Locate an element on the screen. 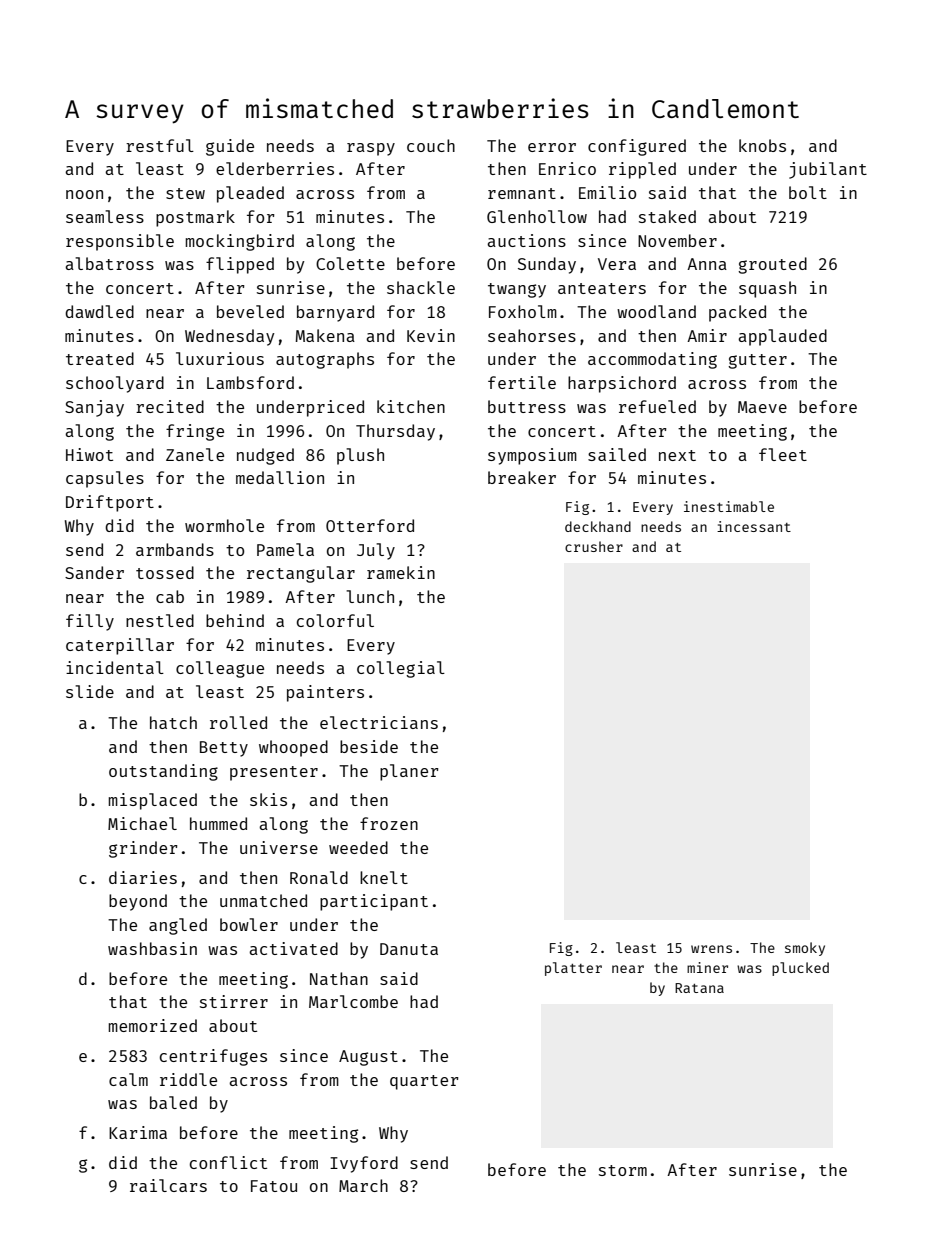 Image resolution: width=952 pixels, height=1233 pixels. incessant is located at coordinates (754, 526).
